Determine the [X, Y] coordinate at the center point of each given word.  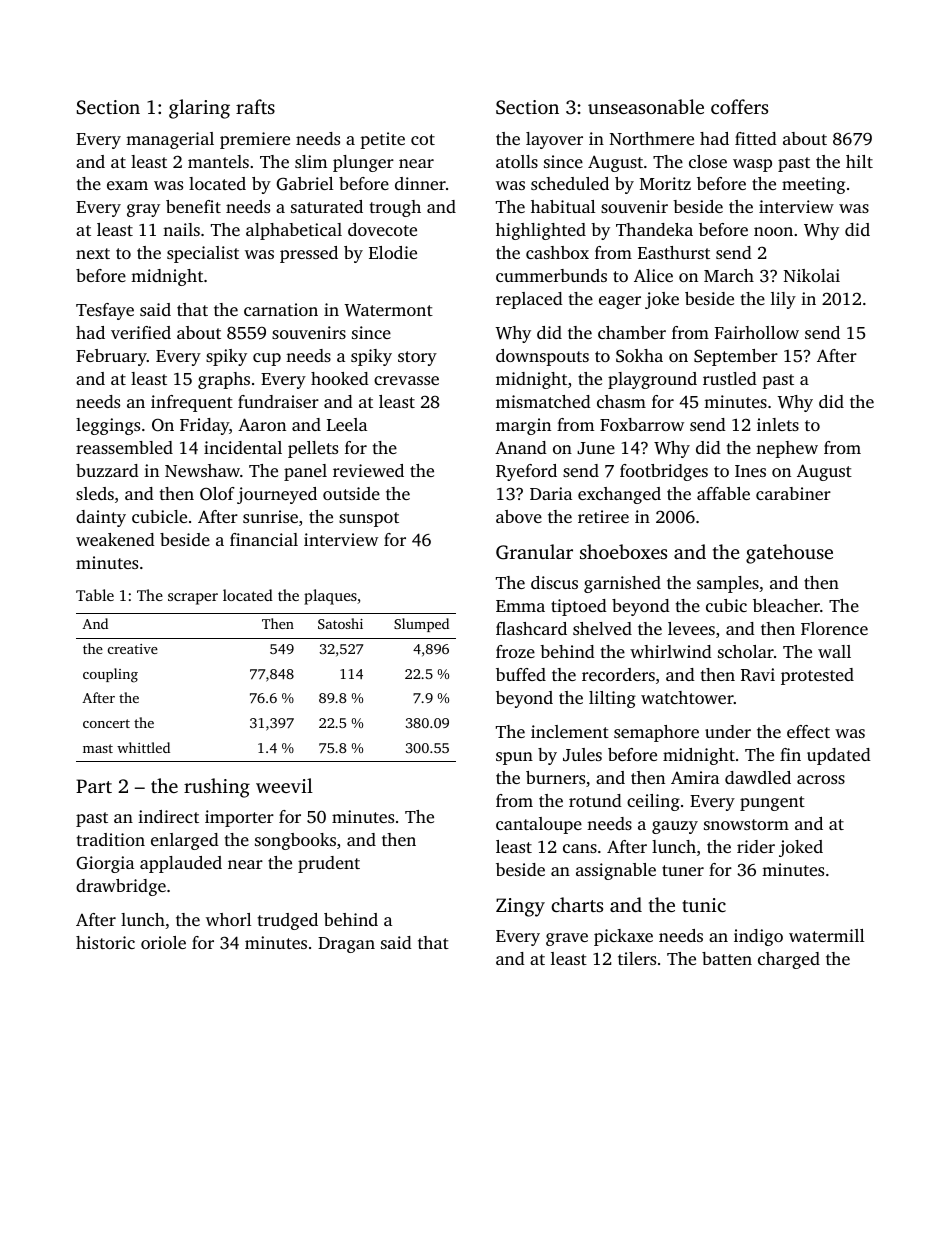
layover [554, 140]
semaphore [656, 733]
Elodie [393, 252]
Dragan [346, 945]
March [729, 275]
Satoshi [340, 623]
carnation [281, 309]
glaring [199, 109]
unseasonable [646, 106]
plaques [330, 597]
